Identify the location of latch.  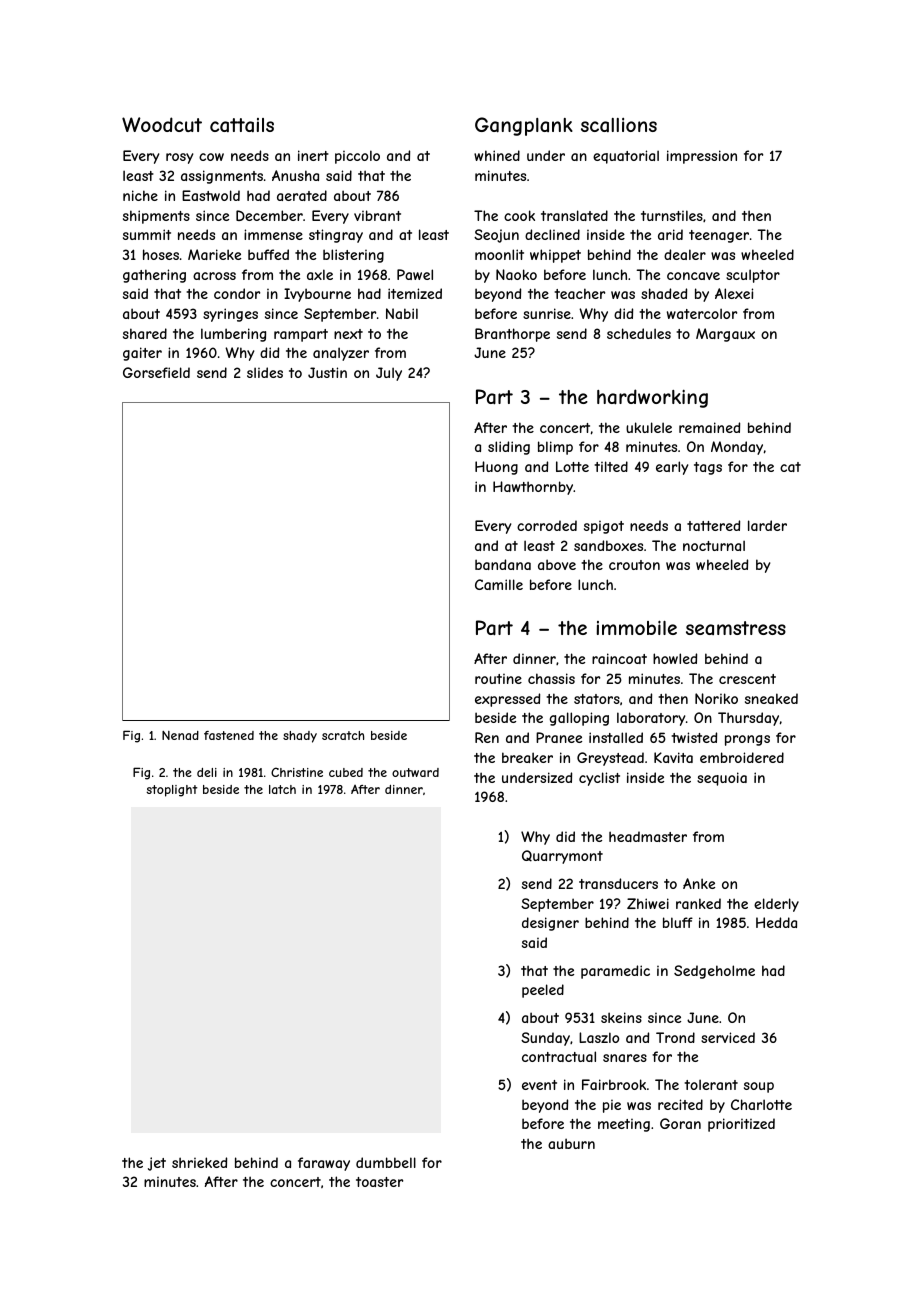
(282, 789).
